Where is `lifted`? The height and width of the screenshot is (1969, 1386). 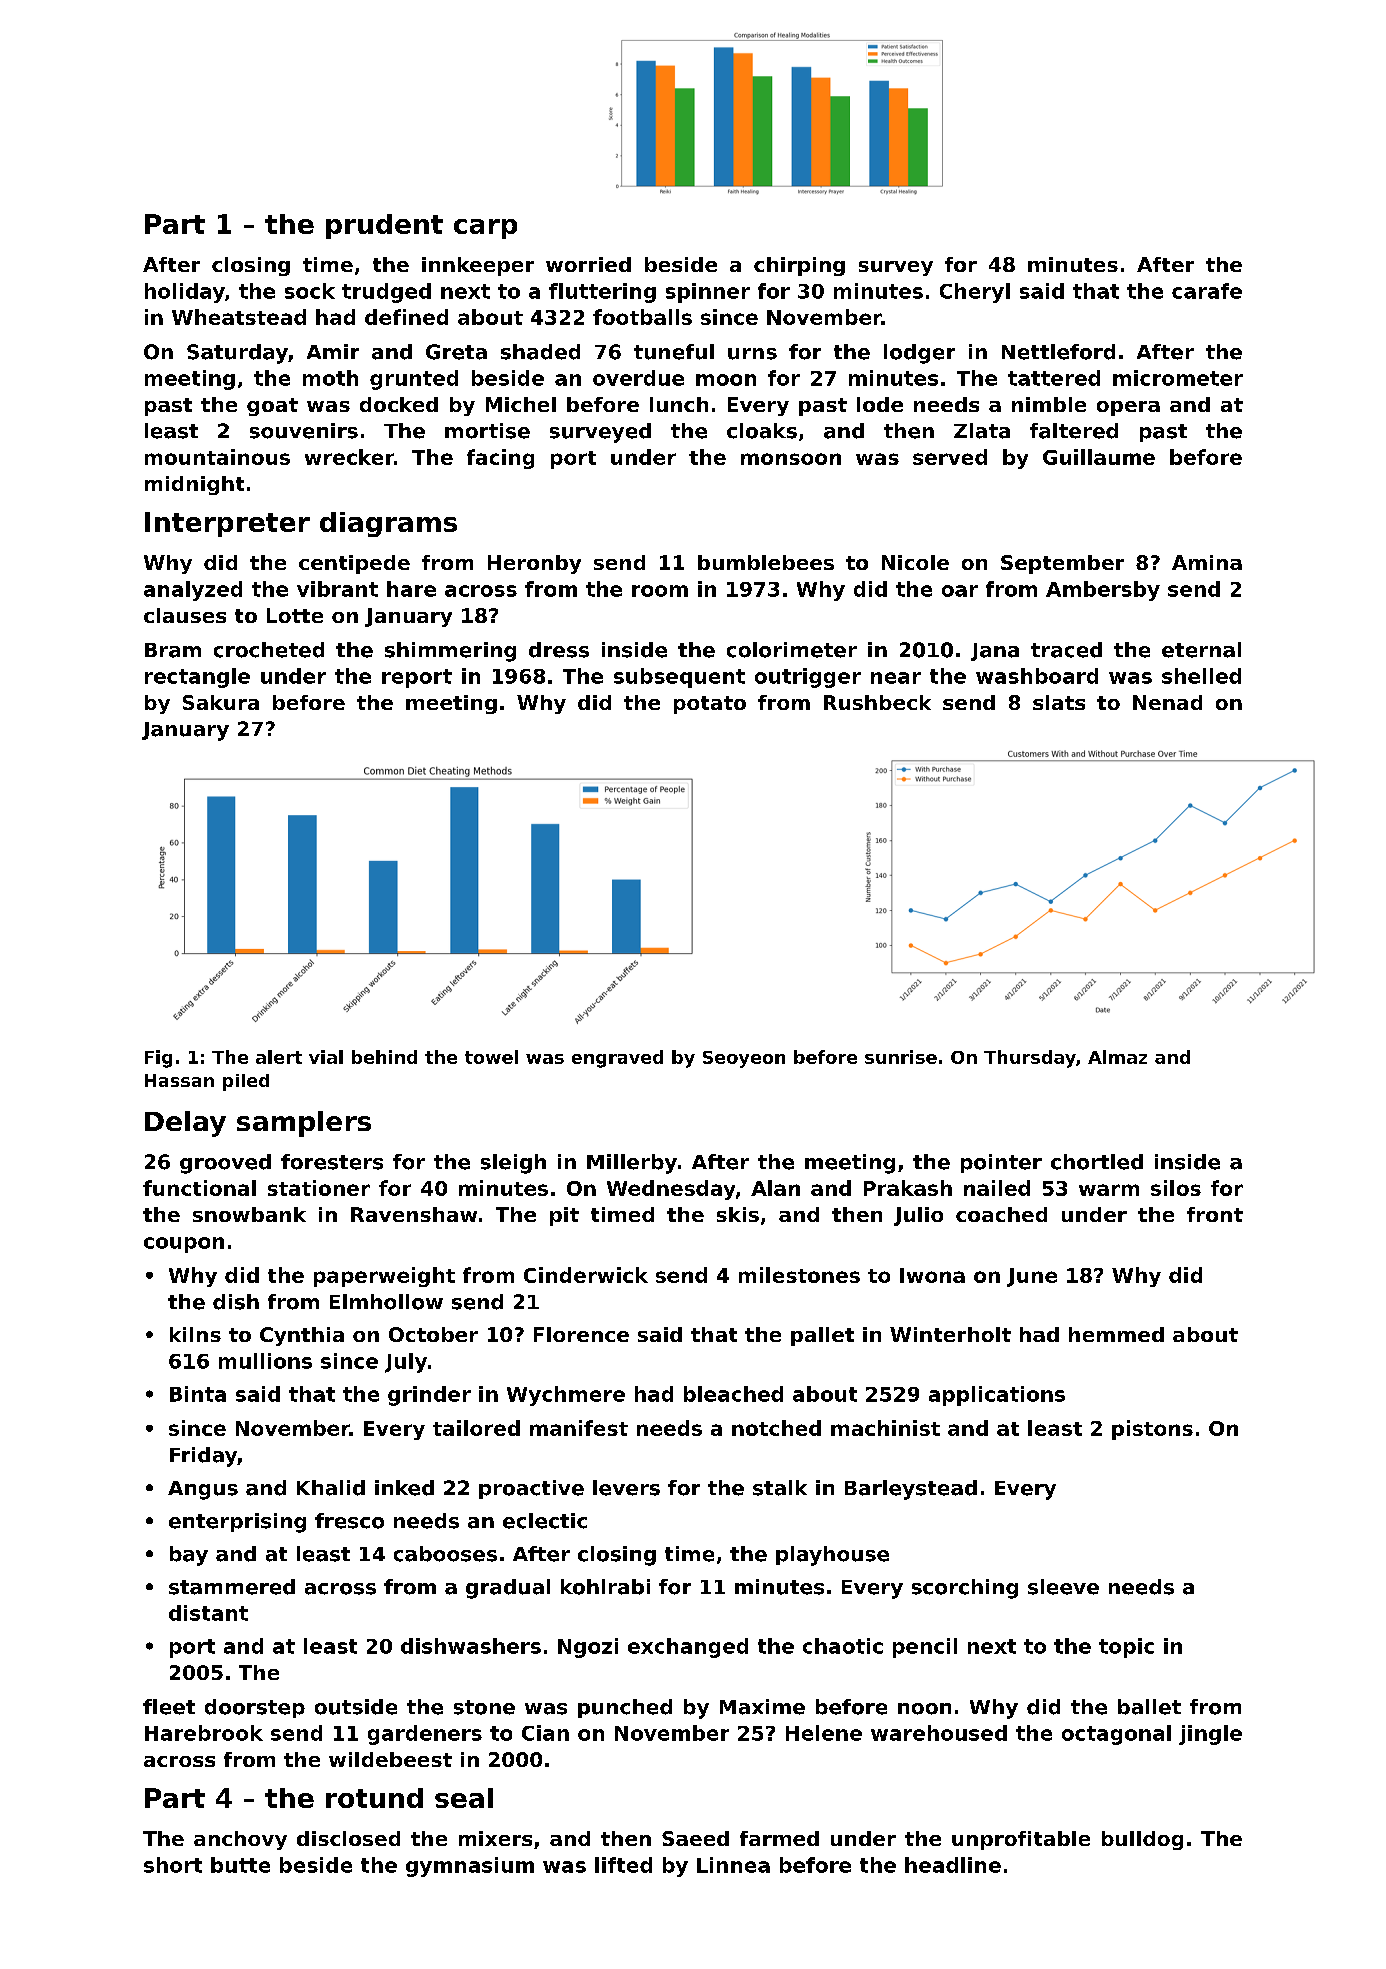 lifted is located at coordinates (623, 1865).
